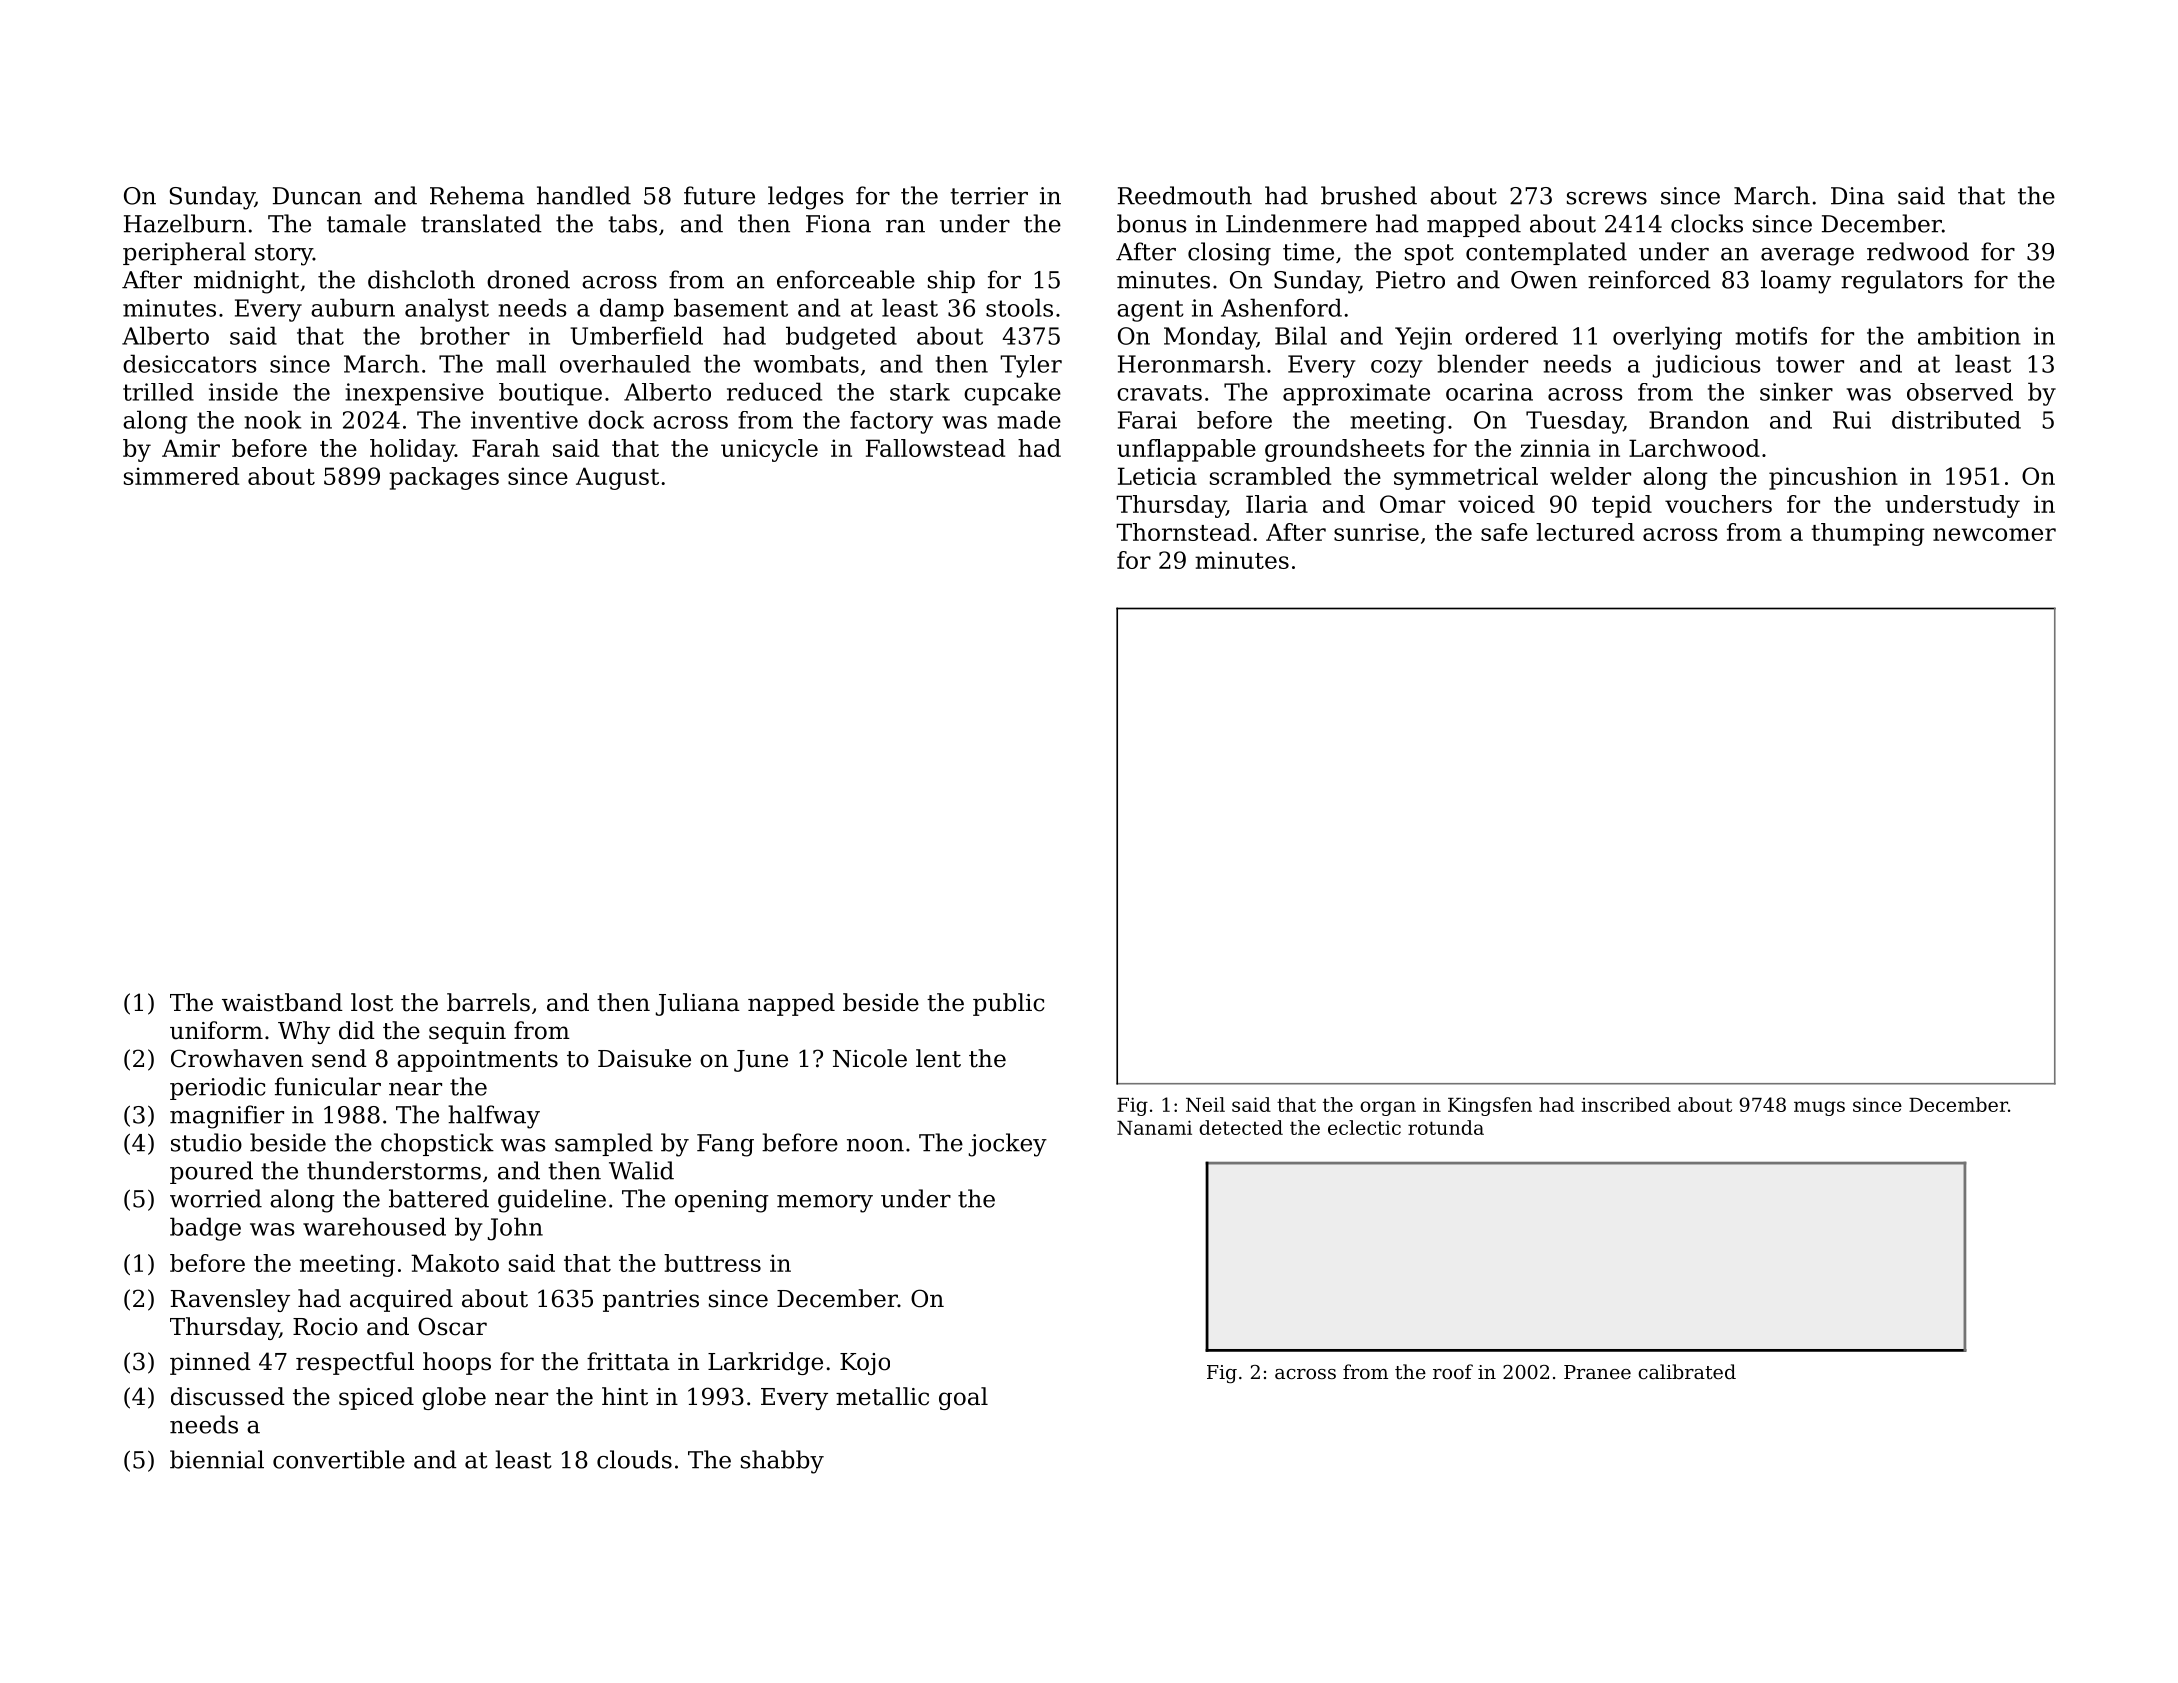 The height and width of the screenshot is (1683, 2178). Describe the element at coordinates (282, 1002) in the screenshot. I see `waistband` at that location.
